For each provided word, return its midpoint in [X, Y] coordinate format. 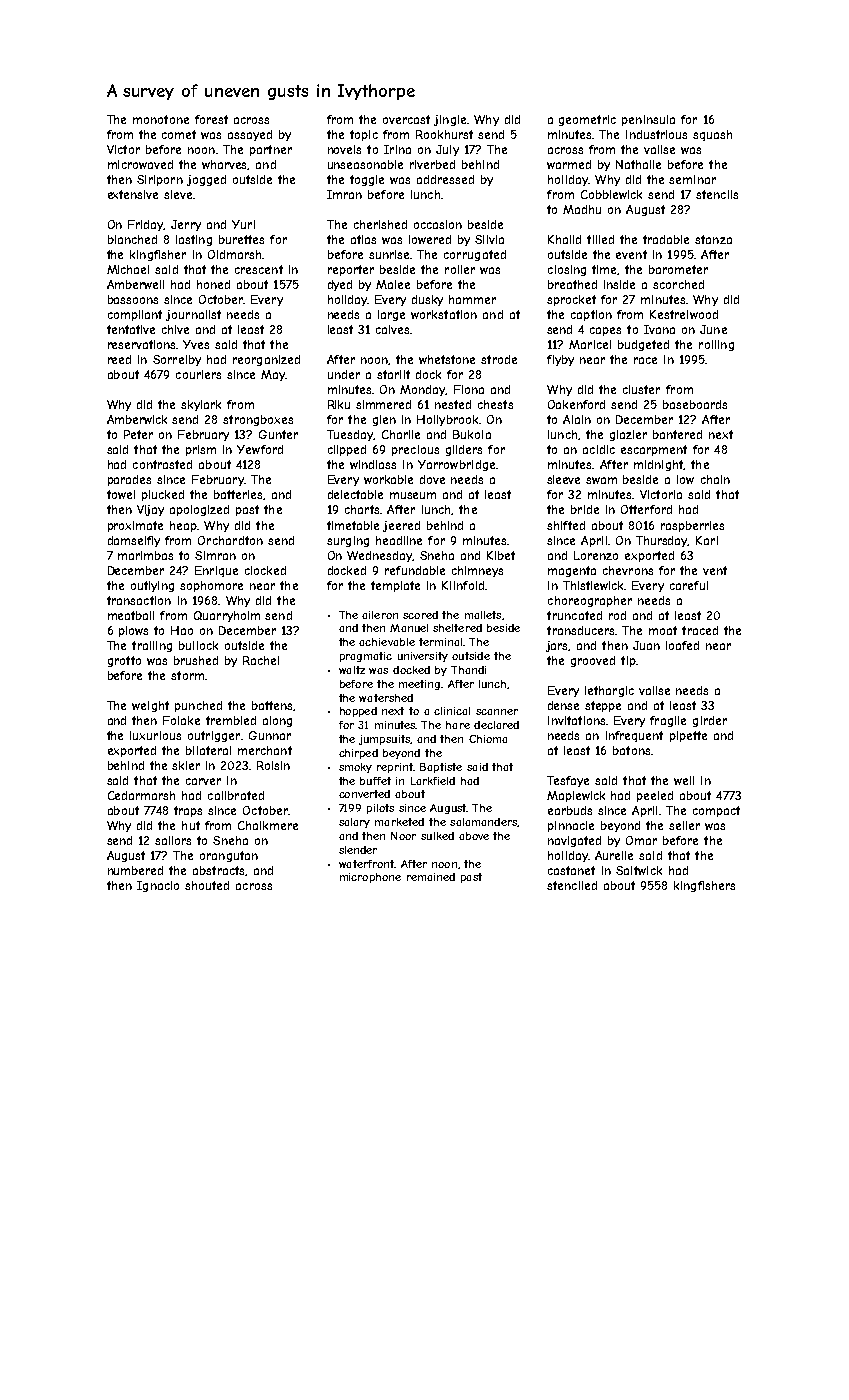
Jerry [186, 225]
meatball [131, 615]
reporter [351, 270]
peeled [655, 796]
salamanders [483, 822]
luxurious [155, 735]
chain [715, 479]
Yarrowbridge [456, 465]
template [395, 586]
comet [179, 134]
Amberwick [137, 419]
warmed [569, 164]
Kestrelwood [684, 314]
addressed [445, 179]
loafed [682, 645]
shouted [207, 885]
